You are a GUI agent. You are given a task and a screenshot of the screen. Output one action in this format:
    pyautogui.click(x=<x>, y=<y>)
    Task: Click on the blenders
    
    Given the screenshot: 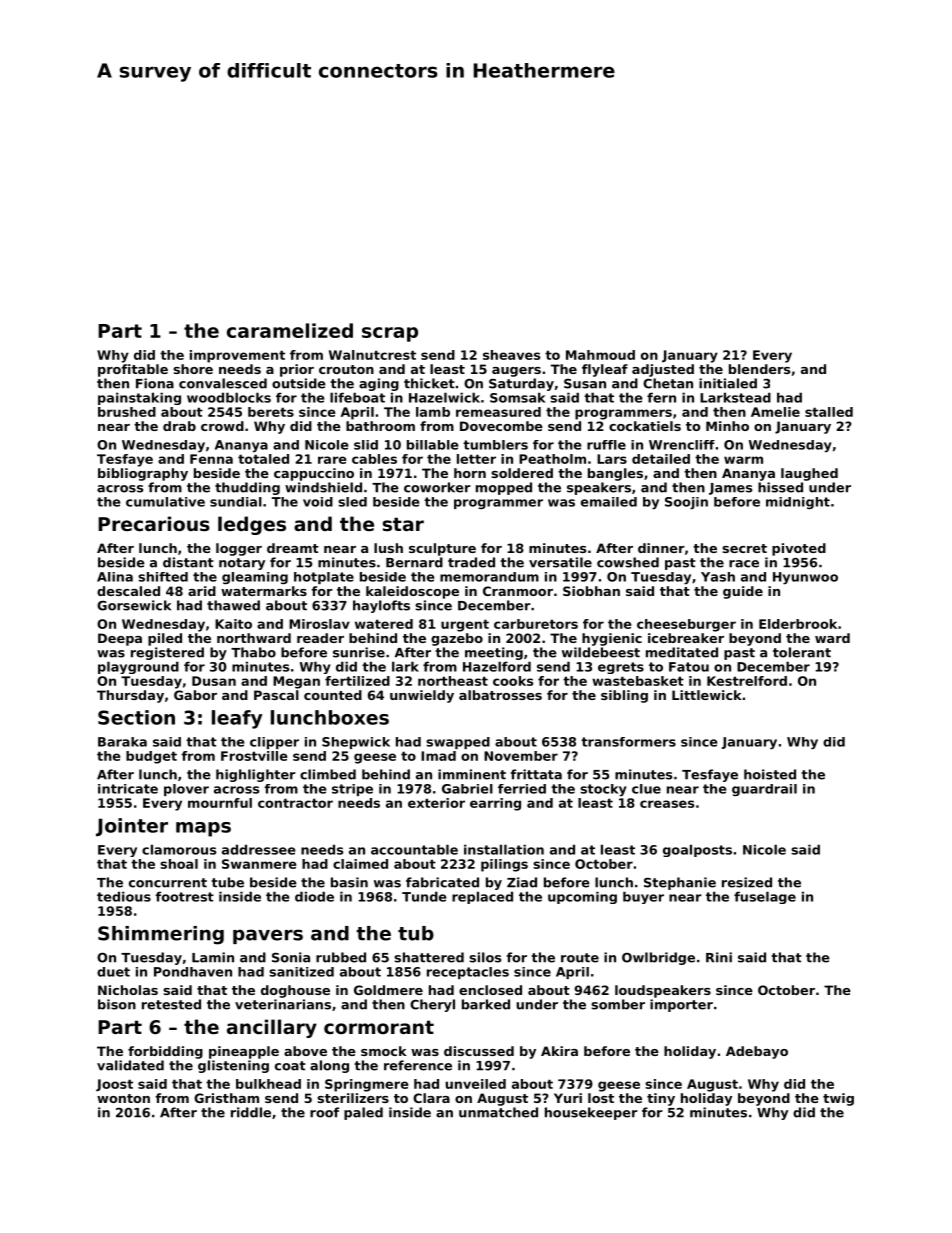 What is the action you would take?
    pyautogui.click(x=759, y=369)
